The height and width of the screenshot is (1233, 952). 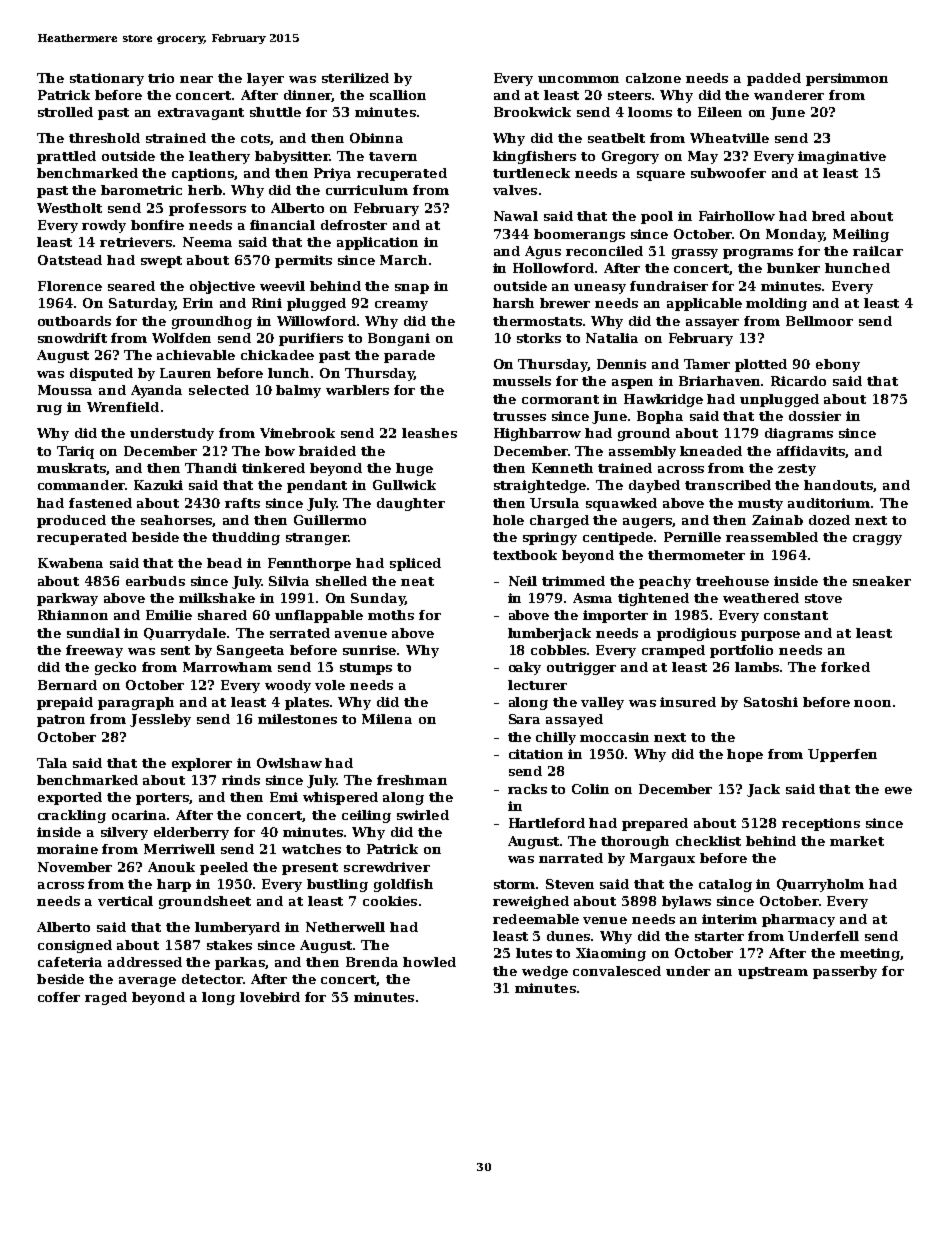 I want to click on receptions, so click(x=821, y=824).
